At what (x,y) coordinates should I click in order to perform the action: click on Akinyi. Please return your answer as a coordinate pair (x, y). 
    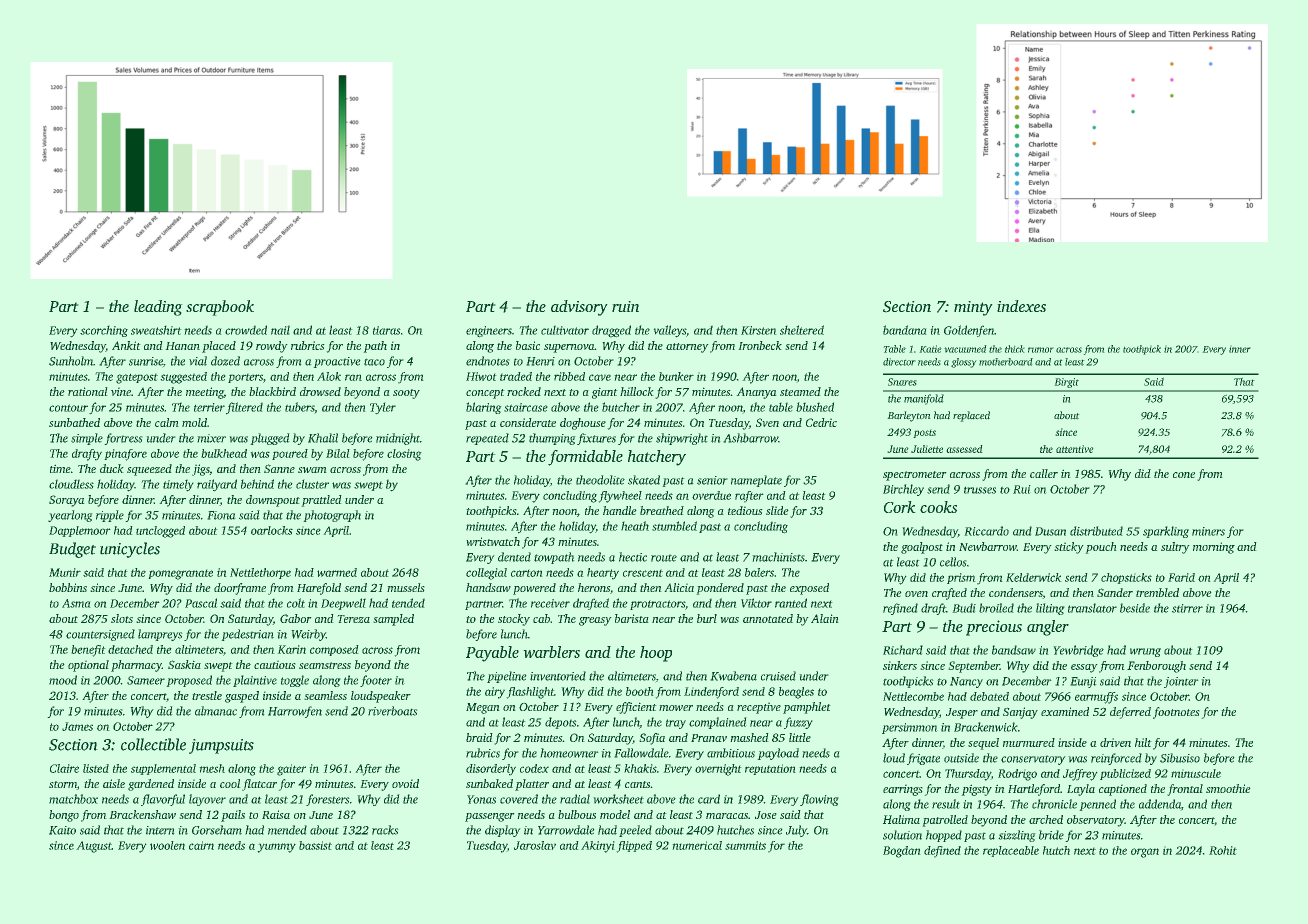
    Looking at the image, I should click on (598, 847).
